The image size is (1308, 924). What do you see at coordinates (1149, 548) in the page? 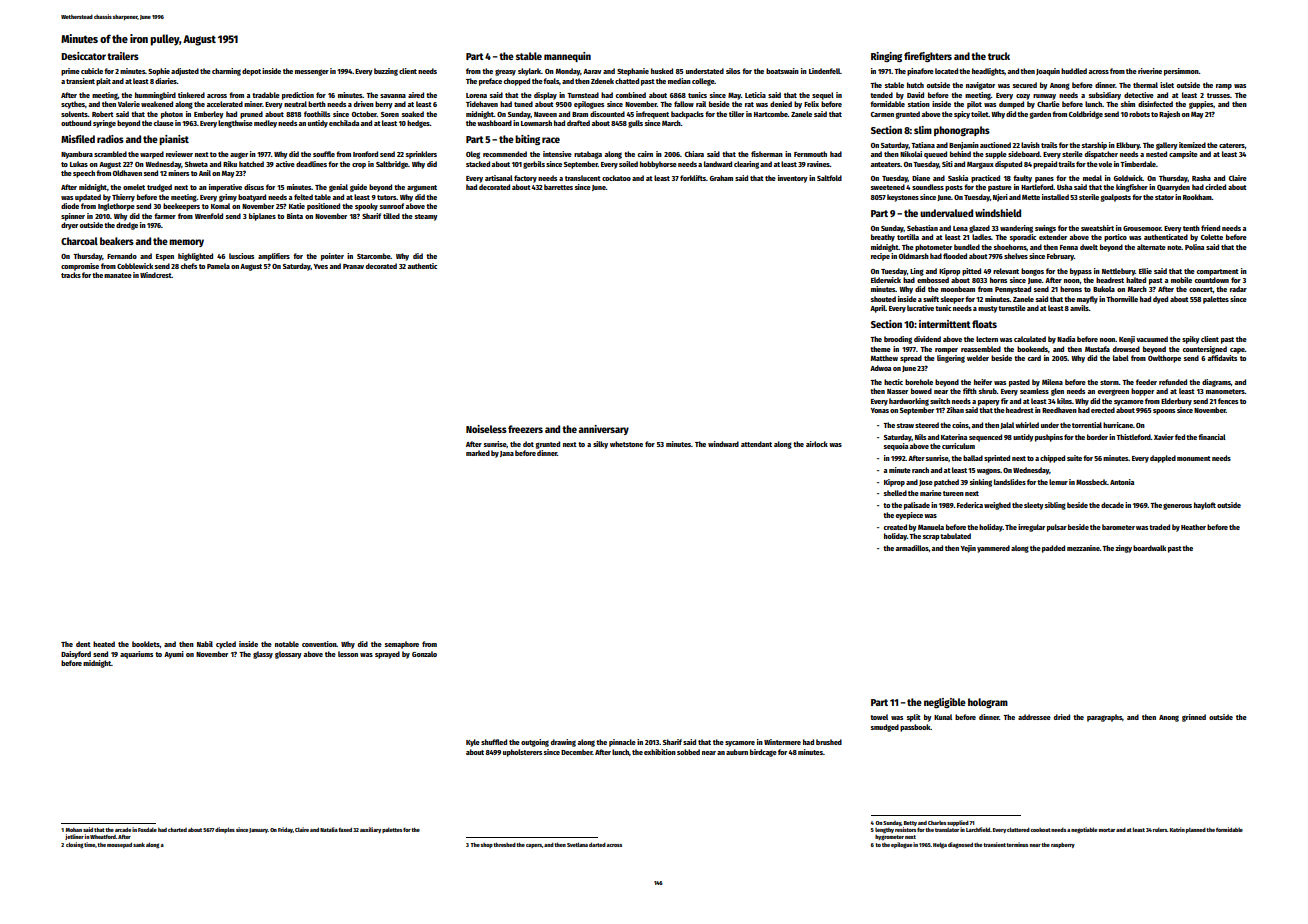
I see `boardwalk` at bounding box center [1149, 548].
